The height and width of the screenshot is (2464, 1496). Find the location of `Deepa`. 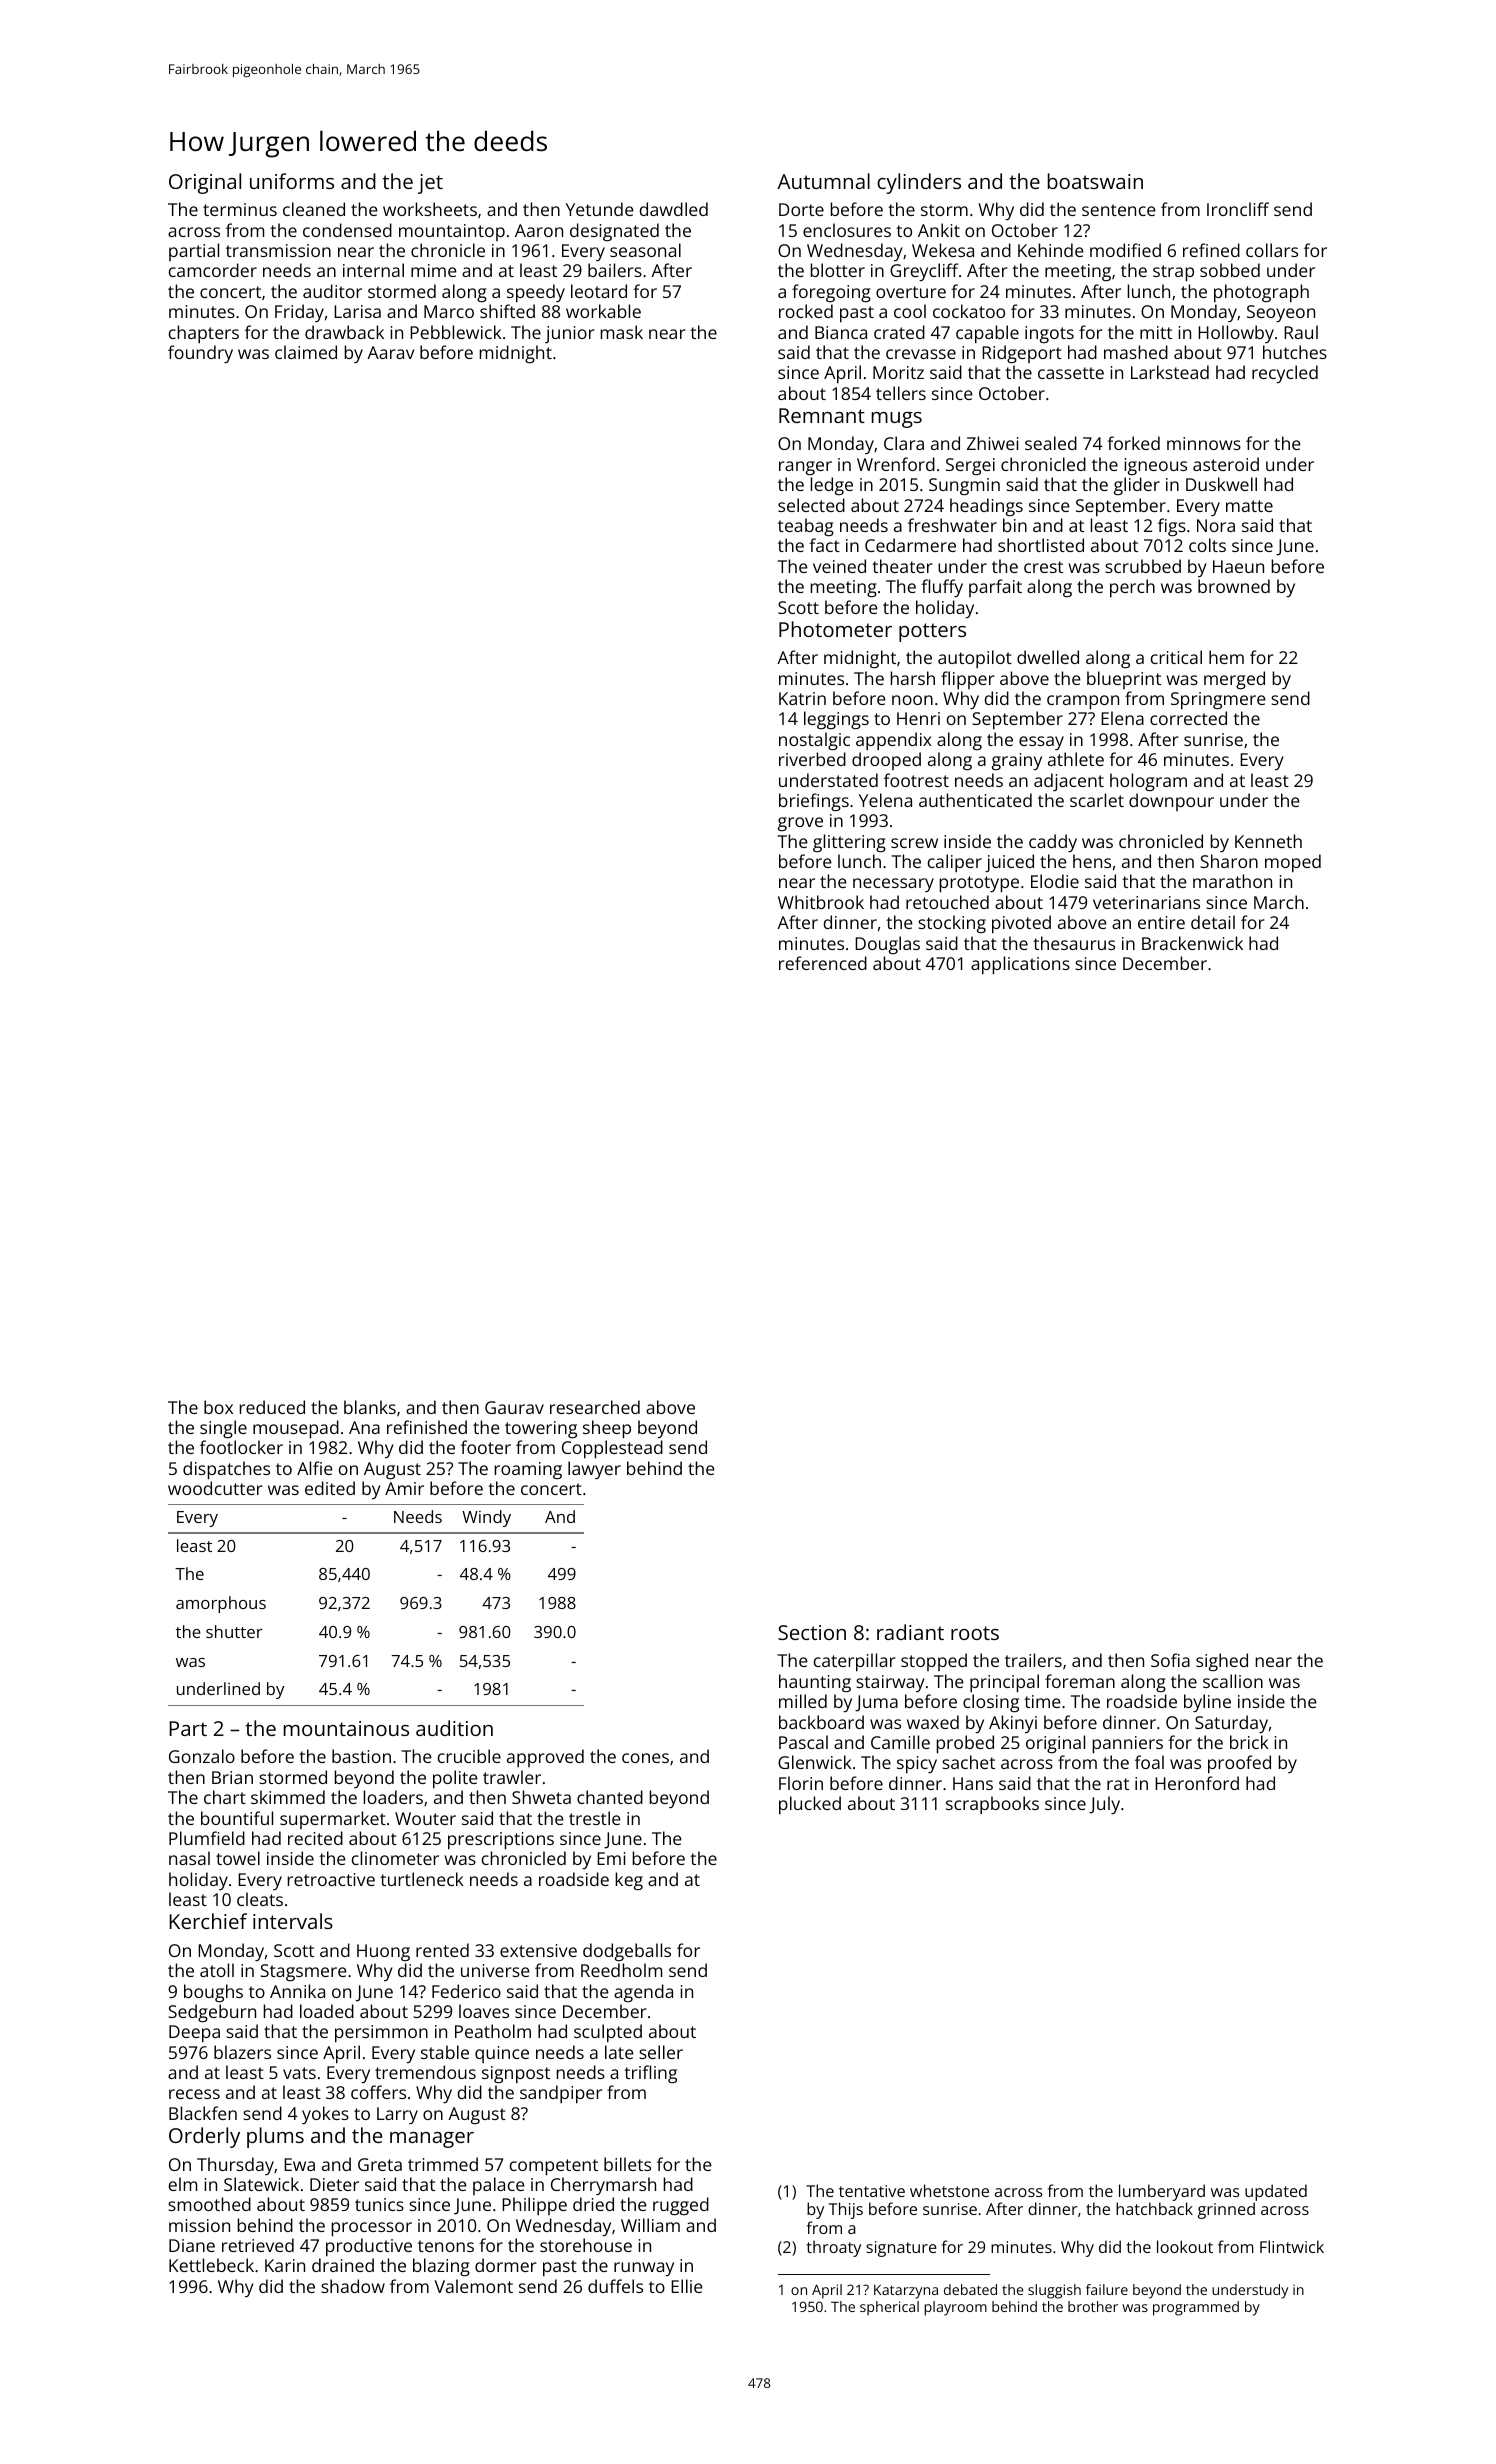

Deepa is located at coordinates (194, 2034).
